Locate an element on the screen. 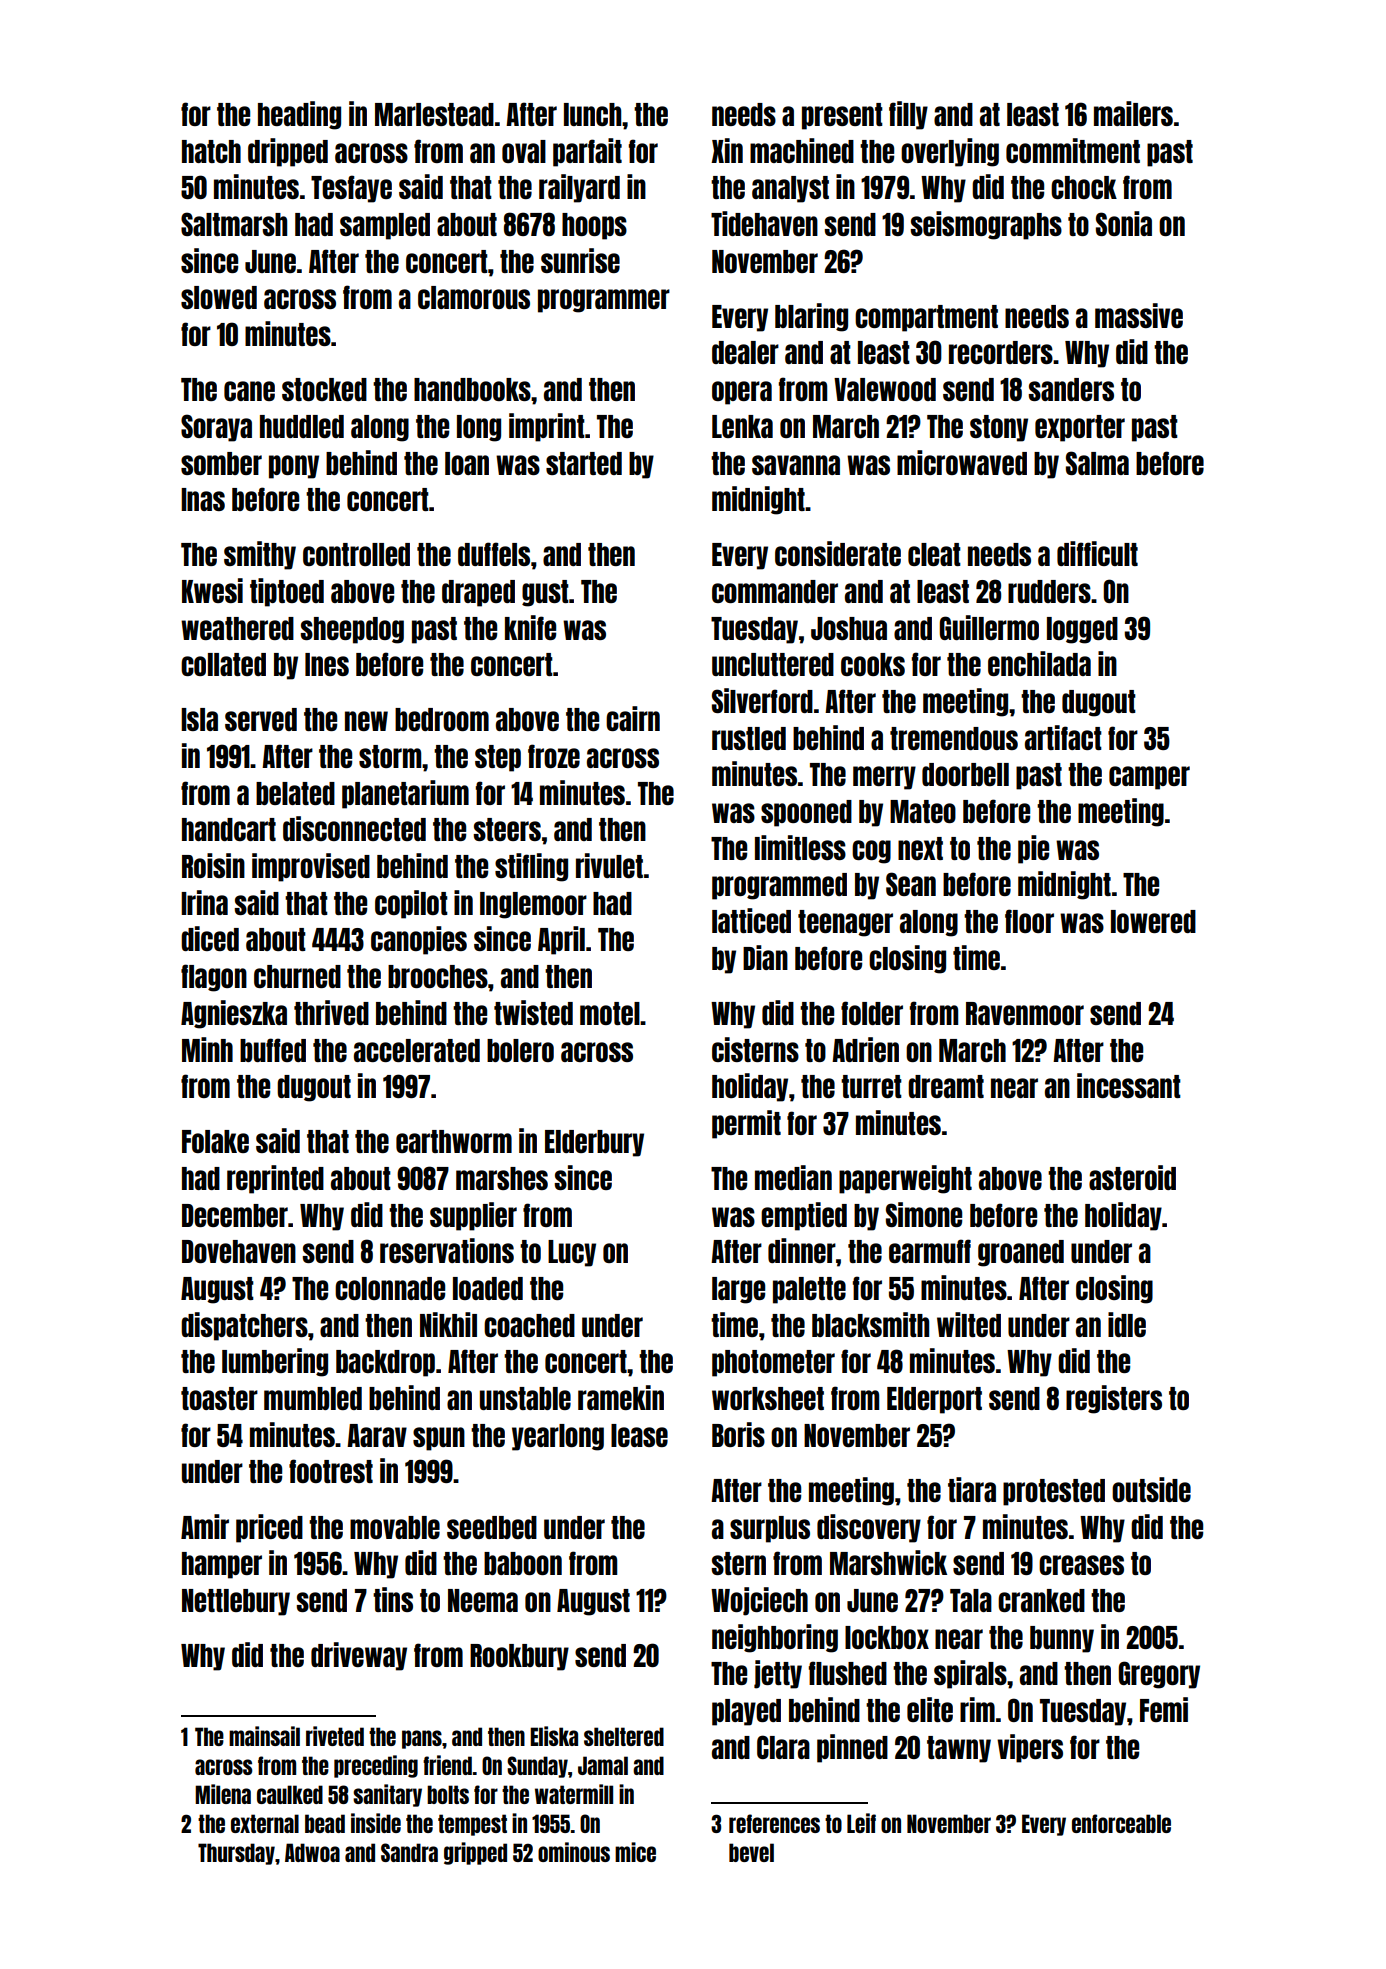 The width and height of the screenshot is (1386, 1969). Marlestead is located at coordinates (434, 114).
